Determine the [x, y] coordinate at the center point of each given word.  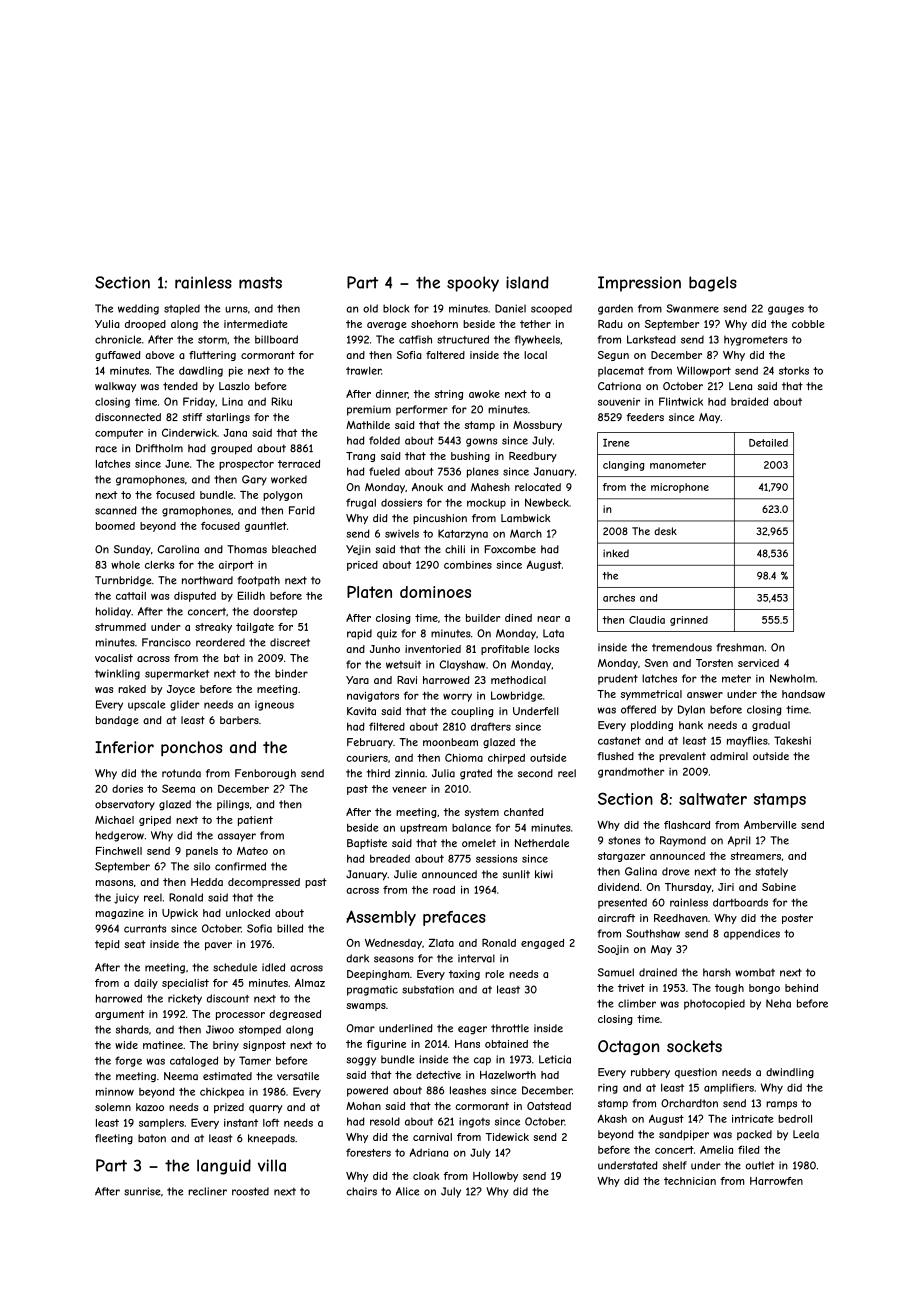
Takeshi [792, 740]
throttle [510, 1028]
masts [260, 283]
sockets [694, 1046]
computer [119, 434]
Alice [407, 1191]
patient [255, 821]
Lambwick [526, 518]
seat [135, 944]
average [387, 326]
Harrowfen [776, 1181]
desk [665, 531]
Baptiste [367, 844]
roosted [250, 1191]
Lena [740, 386]
